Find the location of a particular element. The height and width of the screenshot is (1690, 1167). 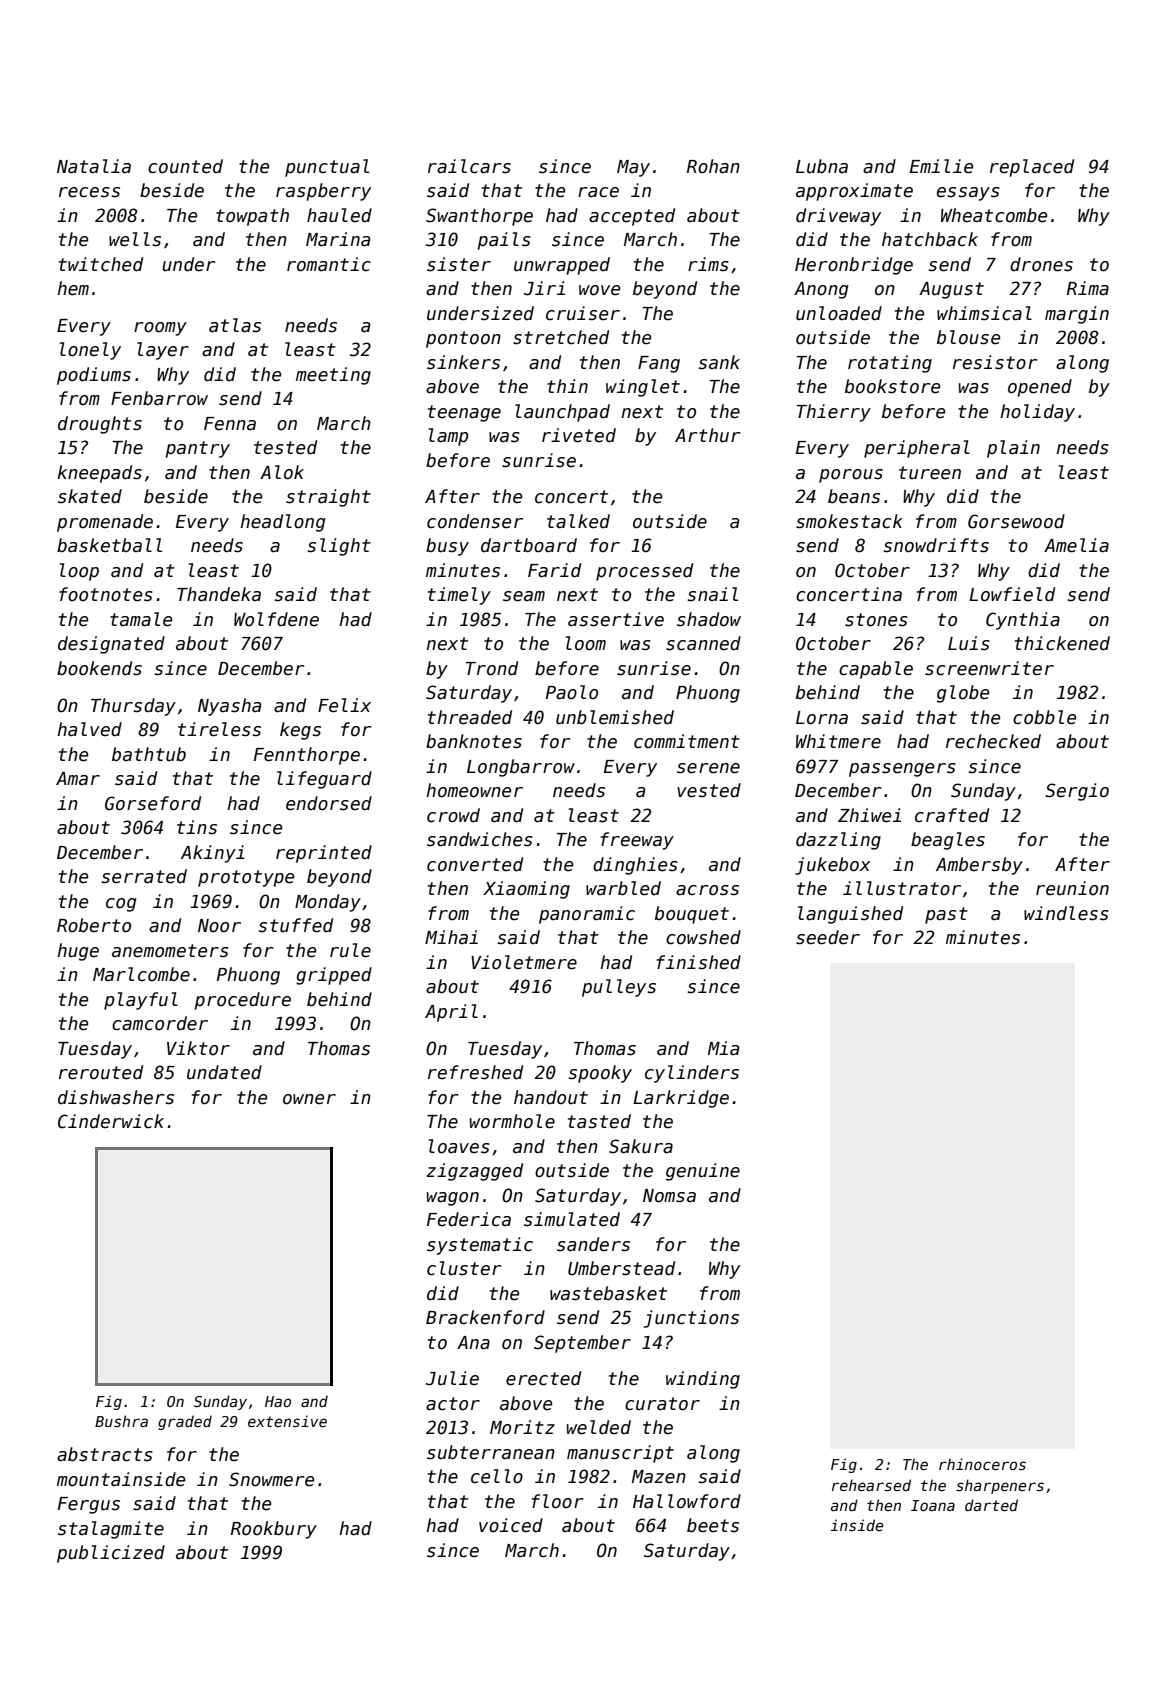

rims is located at coordinates (708, 264).
